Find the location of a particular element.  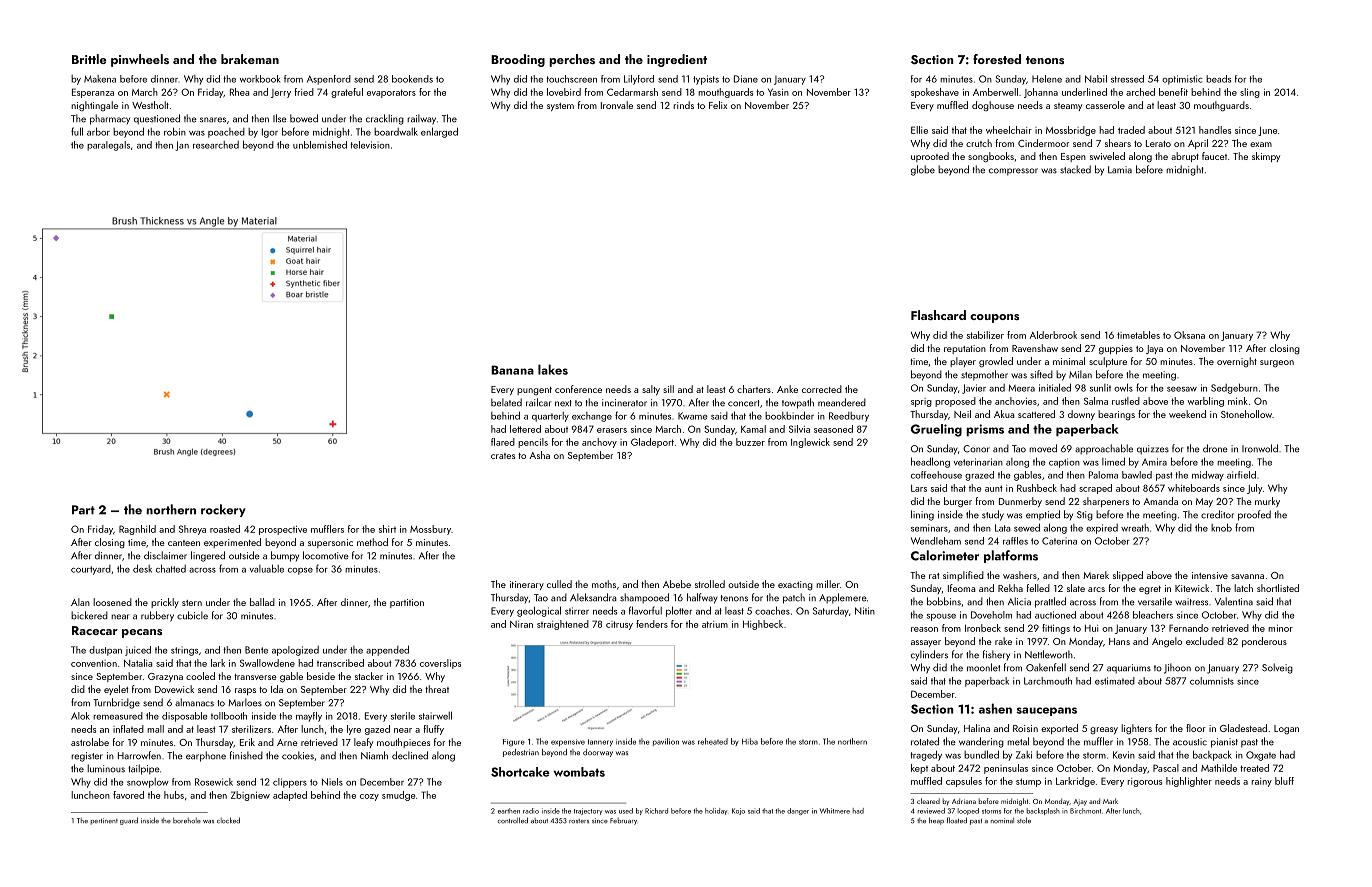

Arne is located at coordinates (287, 742).
